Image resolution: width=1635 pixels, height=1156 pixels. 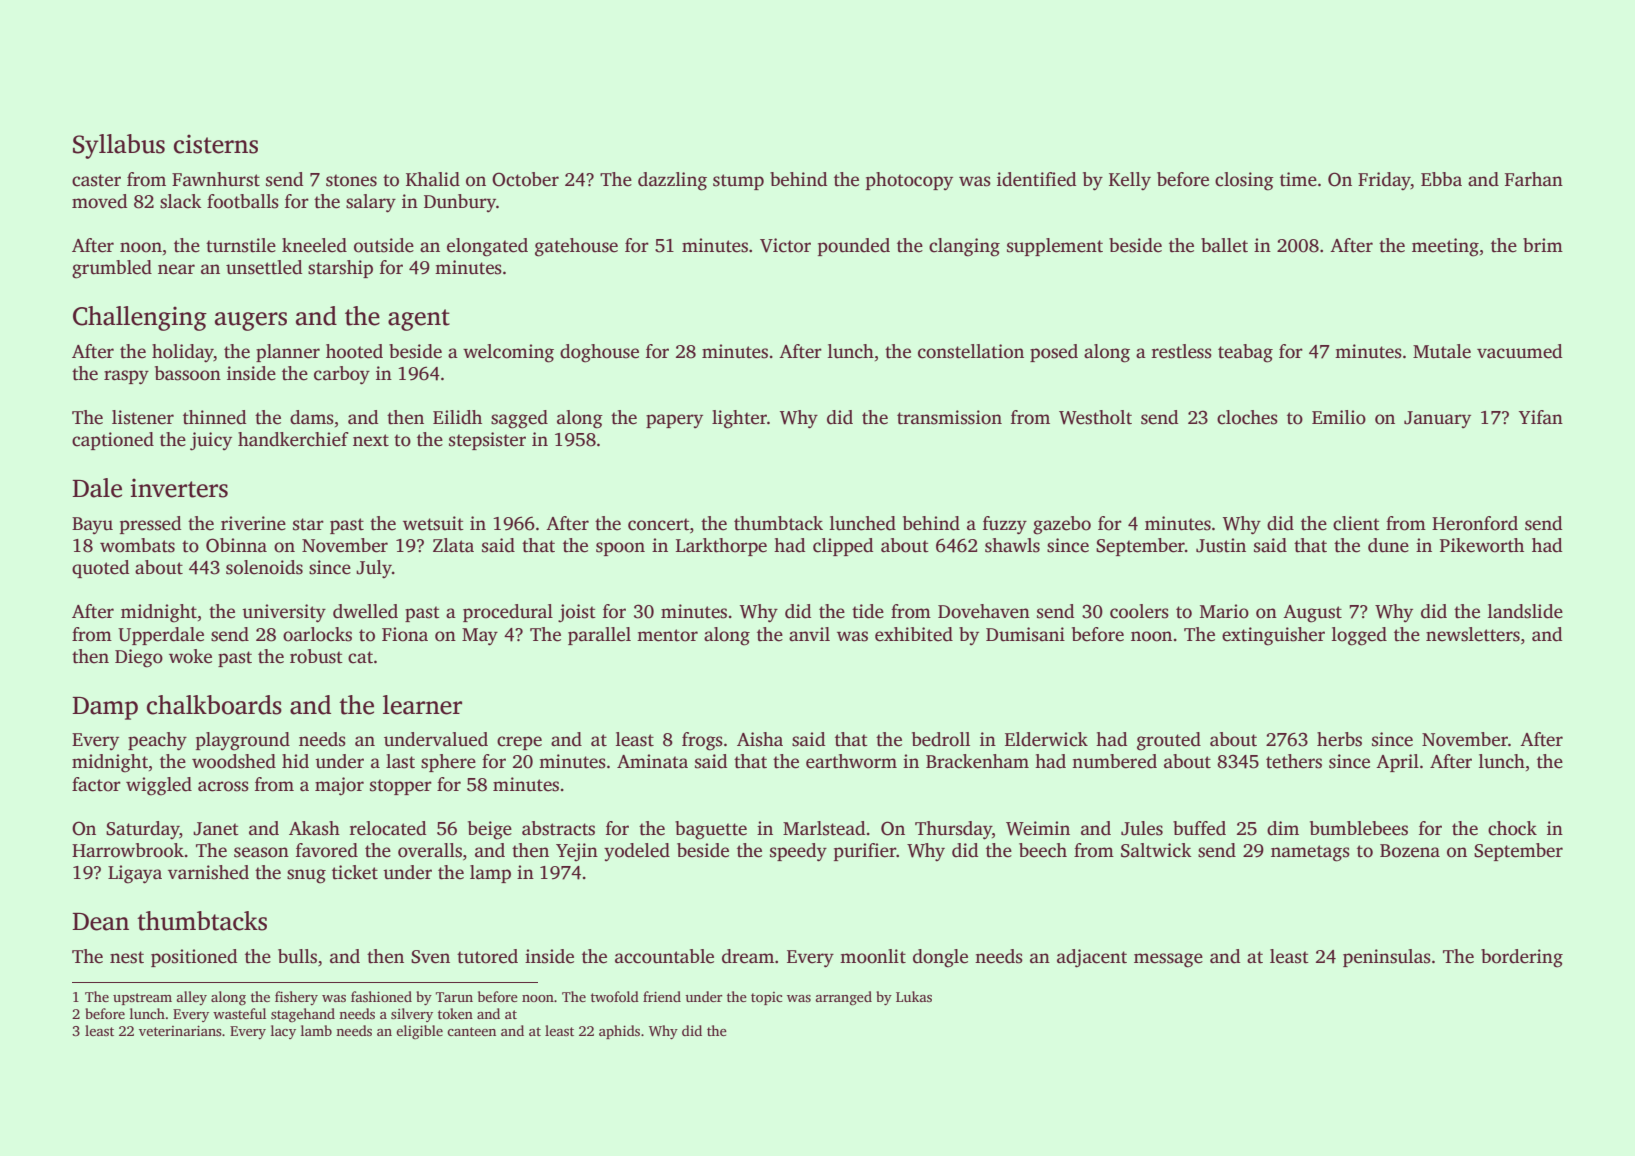 I want to click on cisterns, so click(x=216, y=144).
